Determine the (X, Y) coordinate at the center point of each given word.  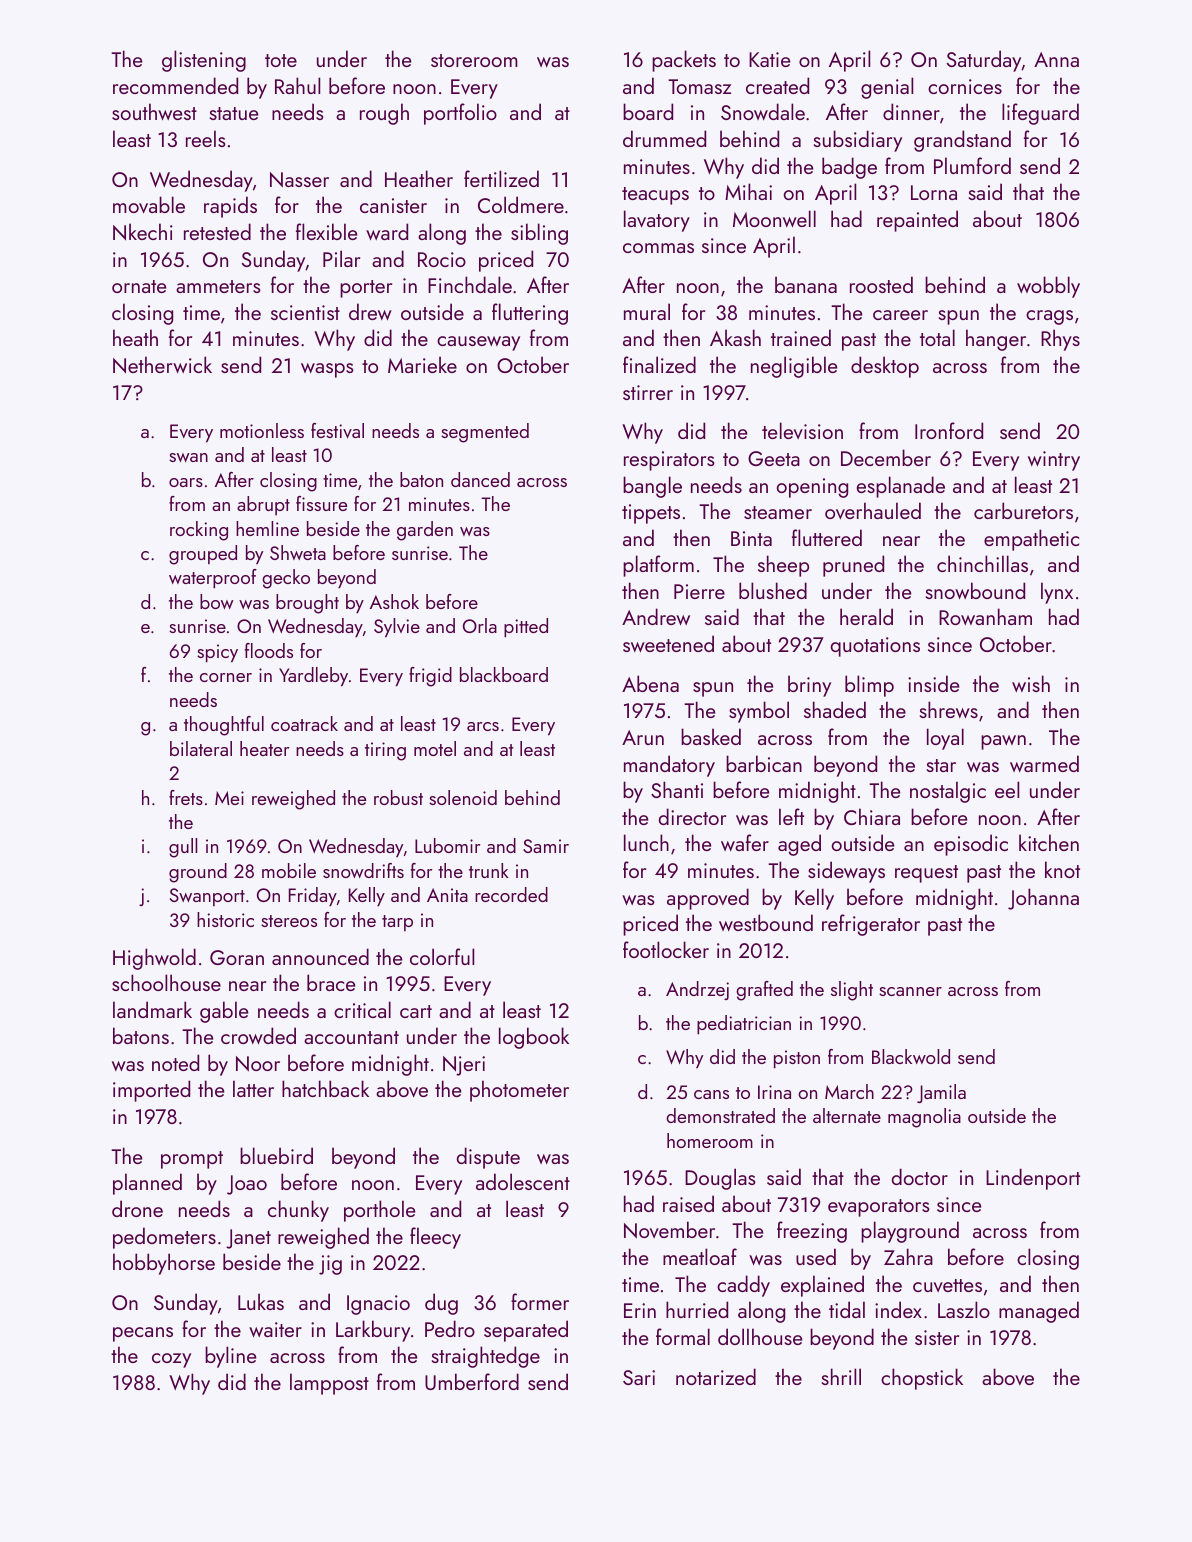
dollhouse (760, 1336)
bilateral (201, 748)
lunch (646, 842)
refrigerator (871, 925)
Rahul (297, 85)
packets (684, 61)
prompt (192, 1160)
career (900, 315)
